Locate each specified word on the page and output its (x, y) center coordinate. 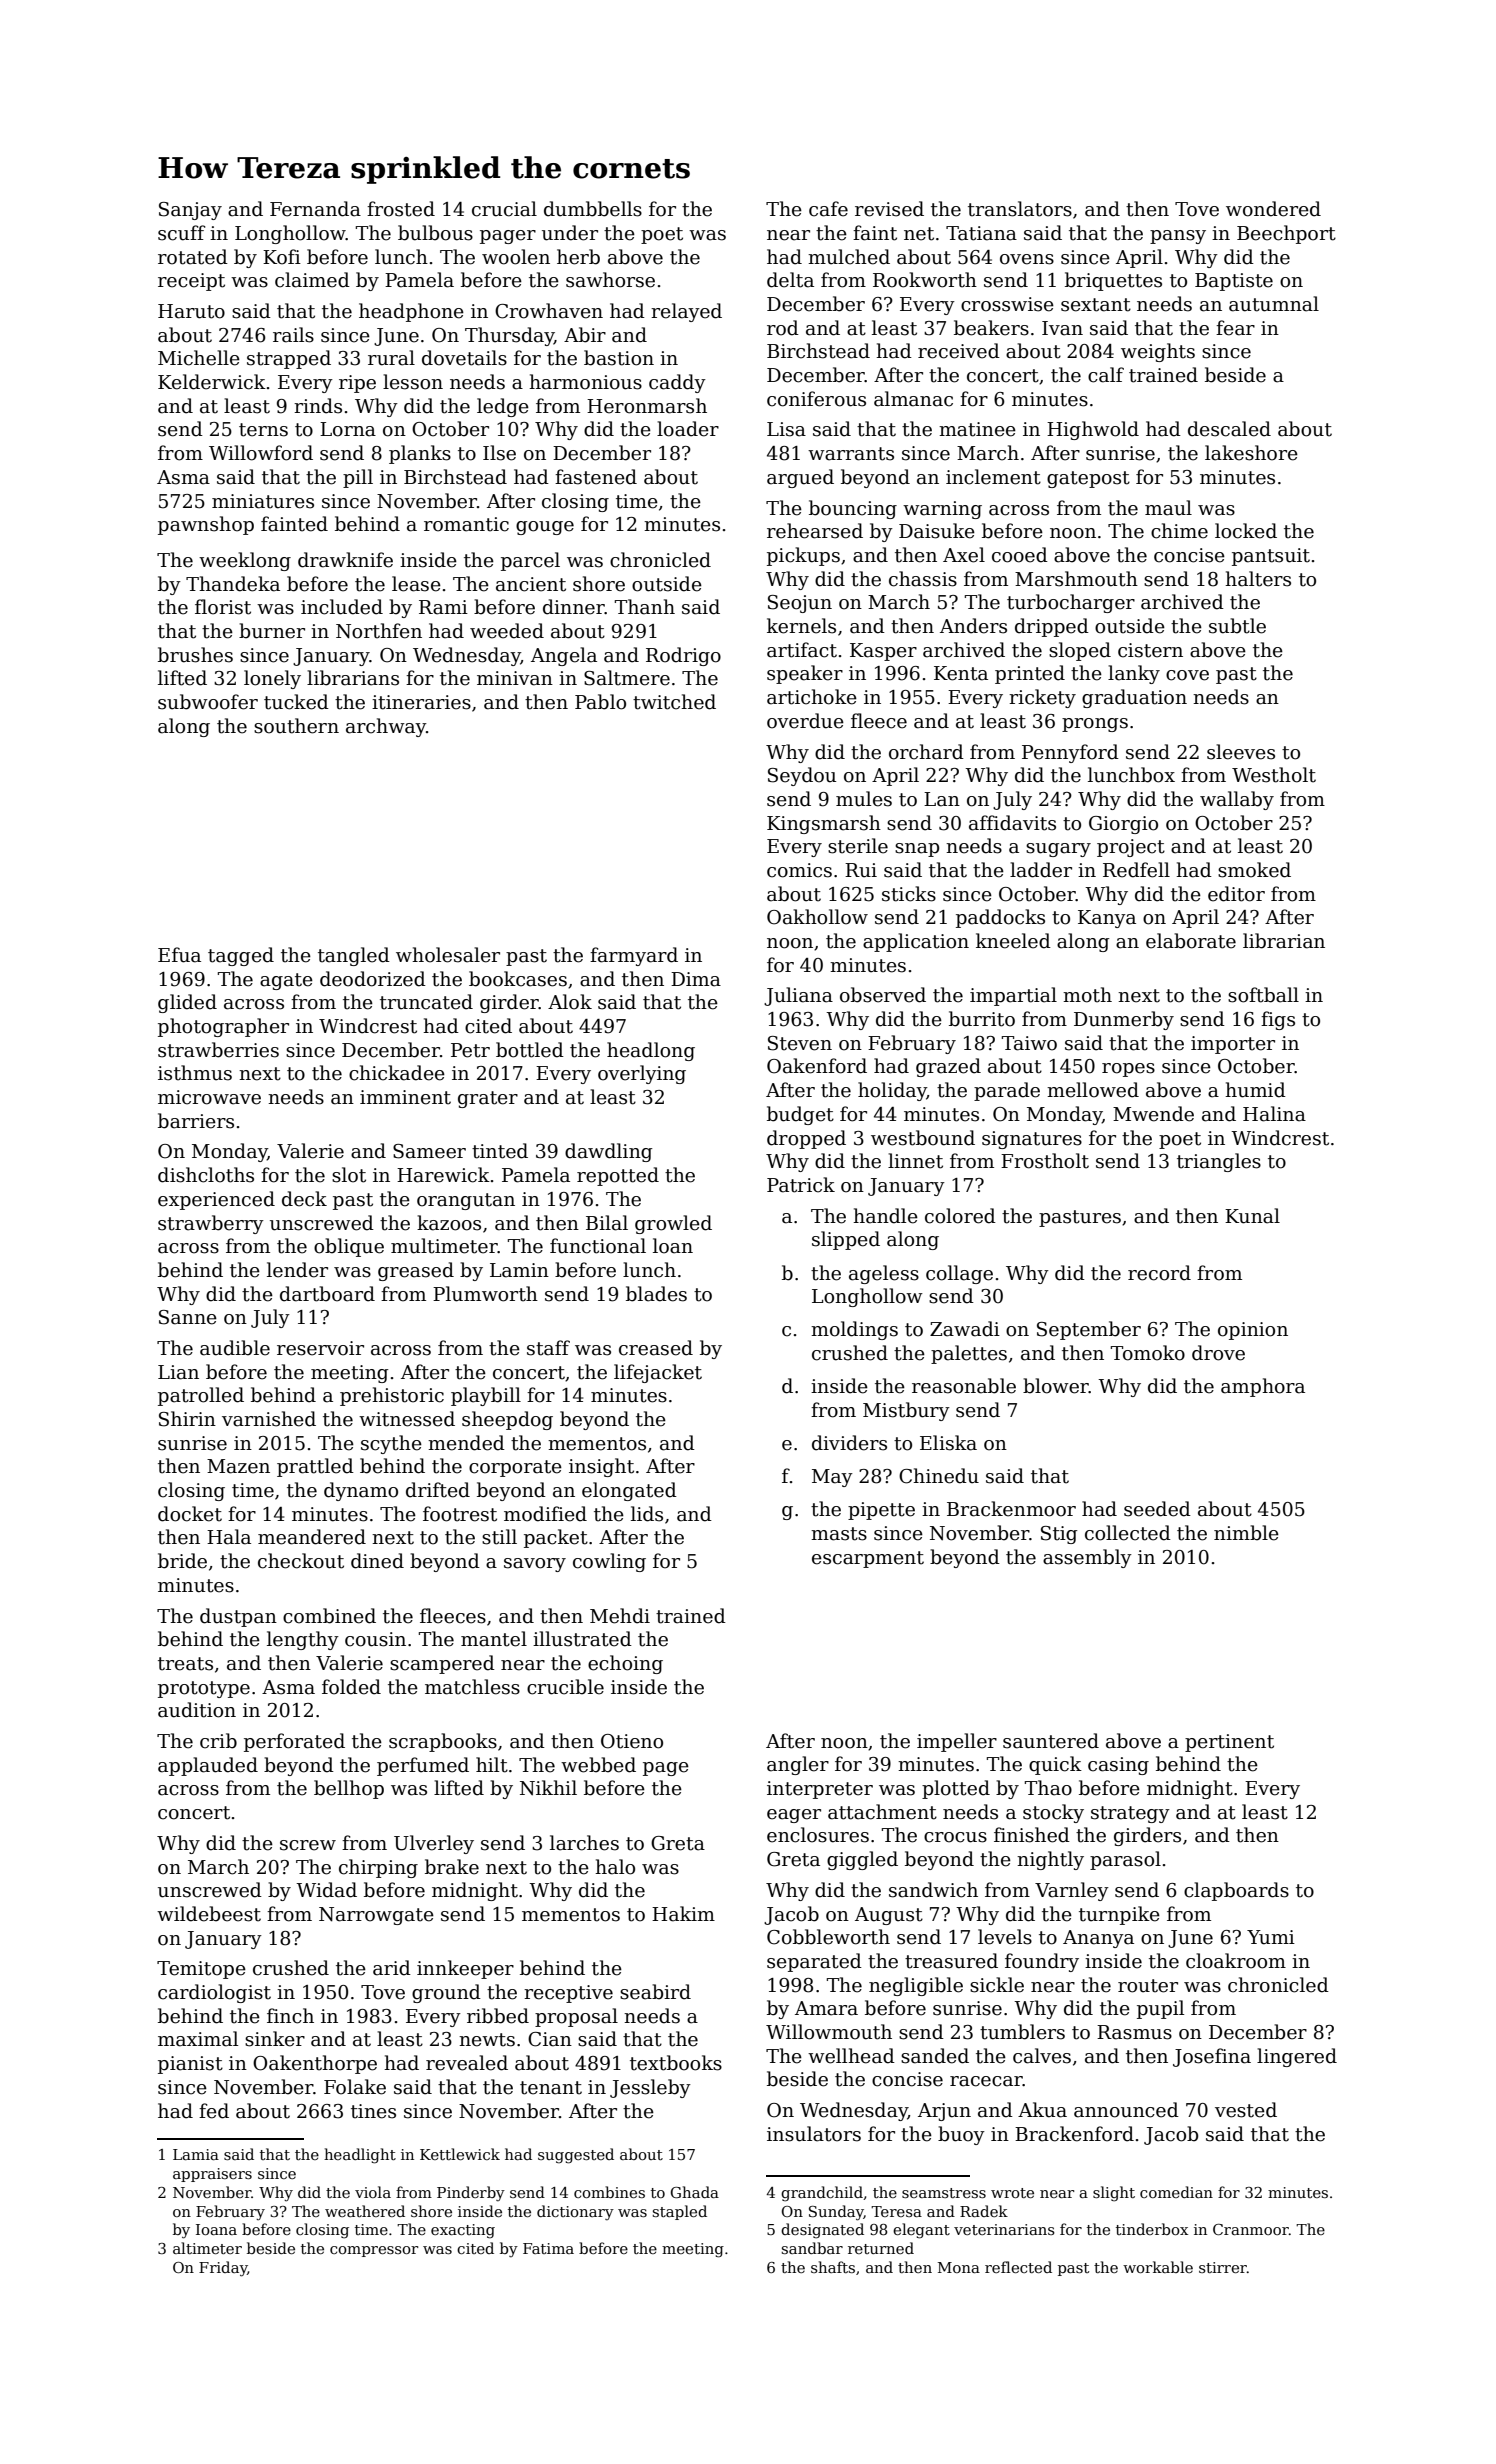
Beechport (1286, 234)
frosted (401, 209)
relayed (686, 312)
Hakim (683, 1914)
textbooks (676, 2063)
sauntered (1051, 1741)
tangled (354, 956)
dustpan (238, 1617)
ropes (1128, 1070)
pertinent (1229, 1743)
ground (446, 1993)
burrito (982, 1019)
